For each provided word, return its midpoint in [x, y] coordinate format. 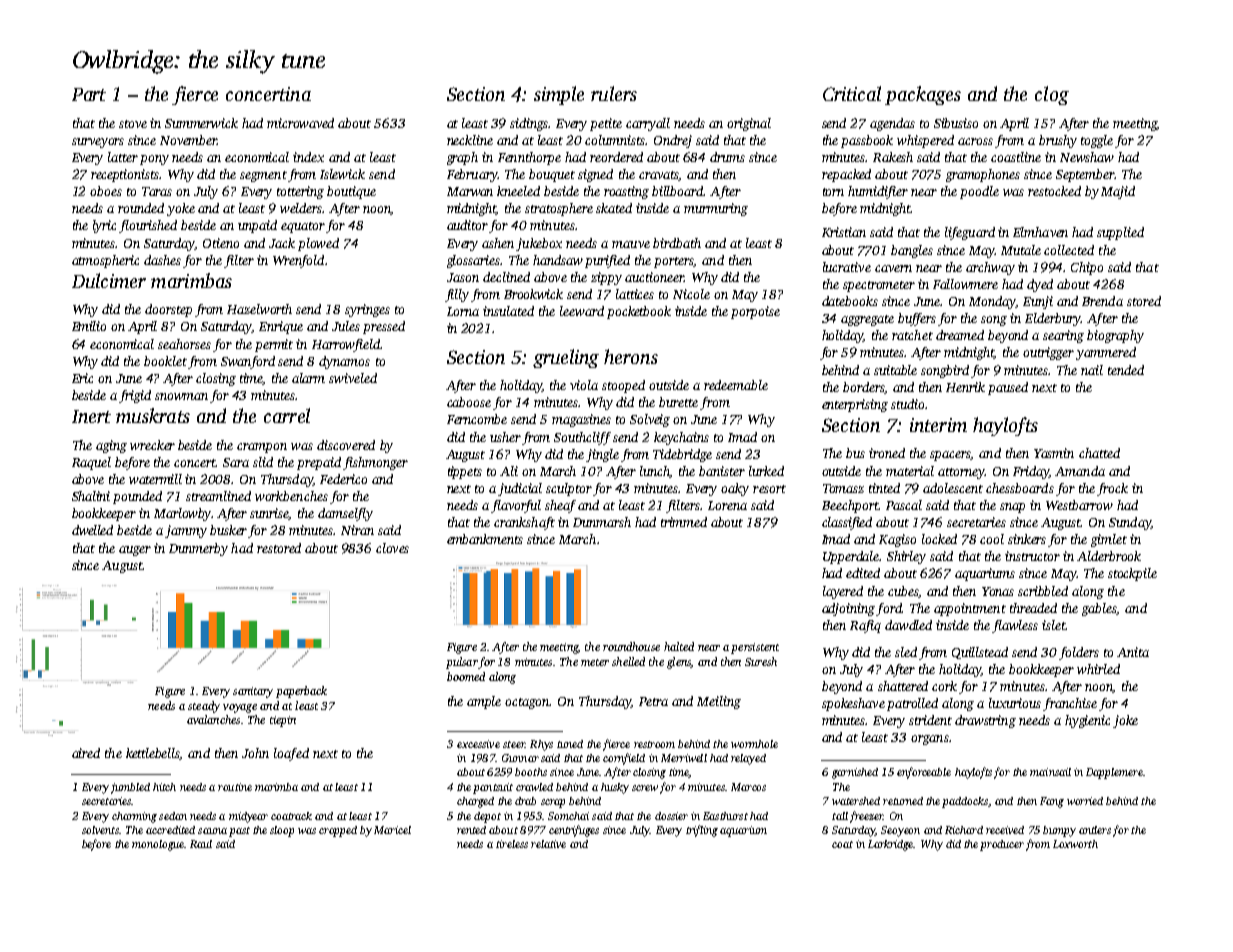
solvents [100, 830]
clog [1052, 95]
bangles [912, 251]
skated [614, 208]
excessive [478, 744]
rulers [614, 93]
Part [89, 94]
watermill [155, 479]
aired [86, 753]
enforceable [924, 773]
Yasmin [1054, 453]
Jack [282, 243]
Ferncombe [477, 419]
